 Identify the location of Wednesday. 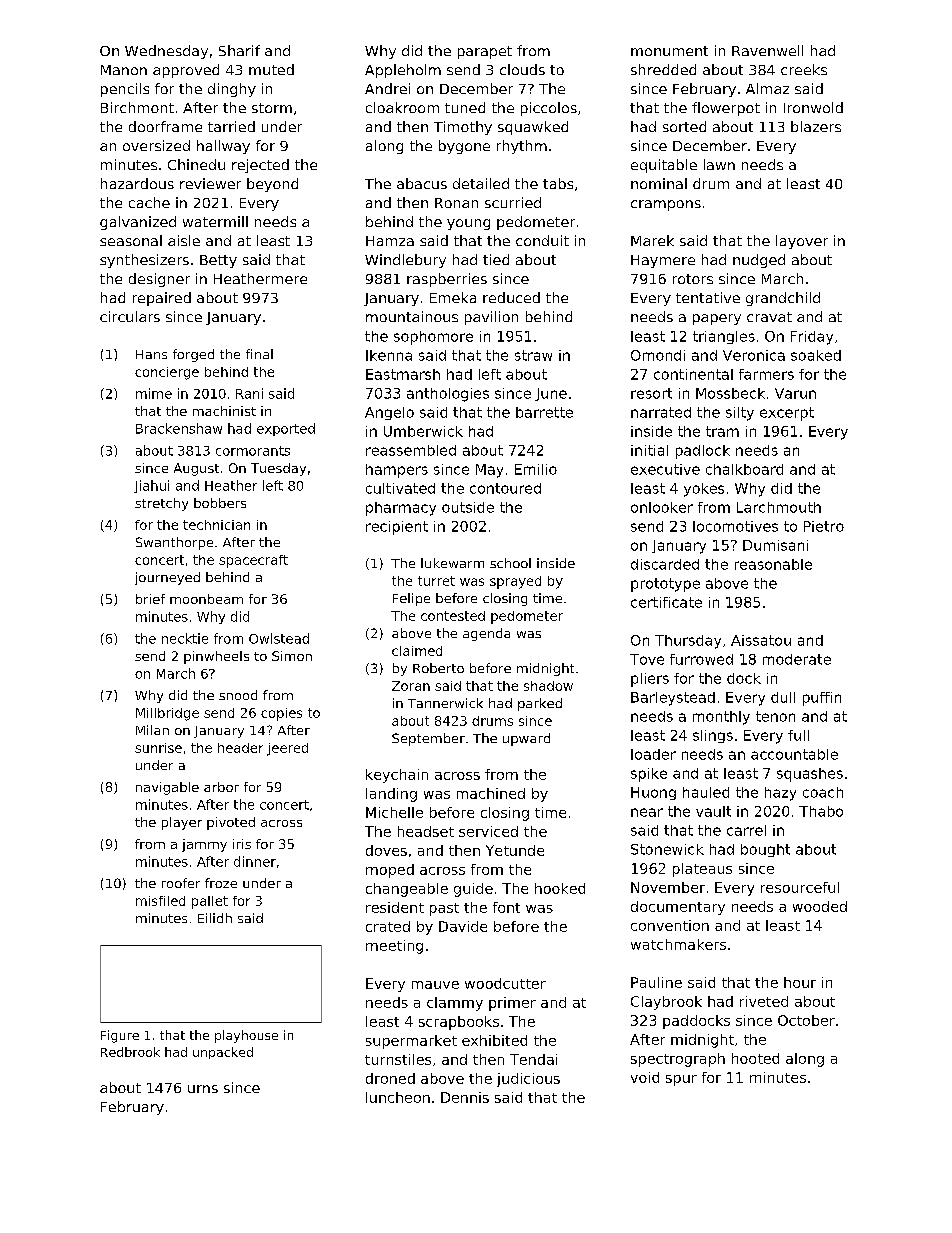
(166, 52).
